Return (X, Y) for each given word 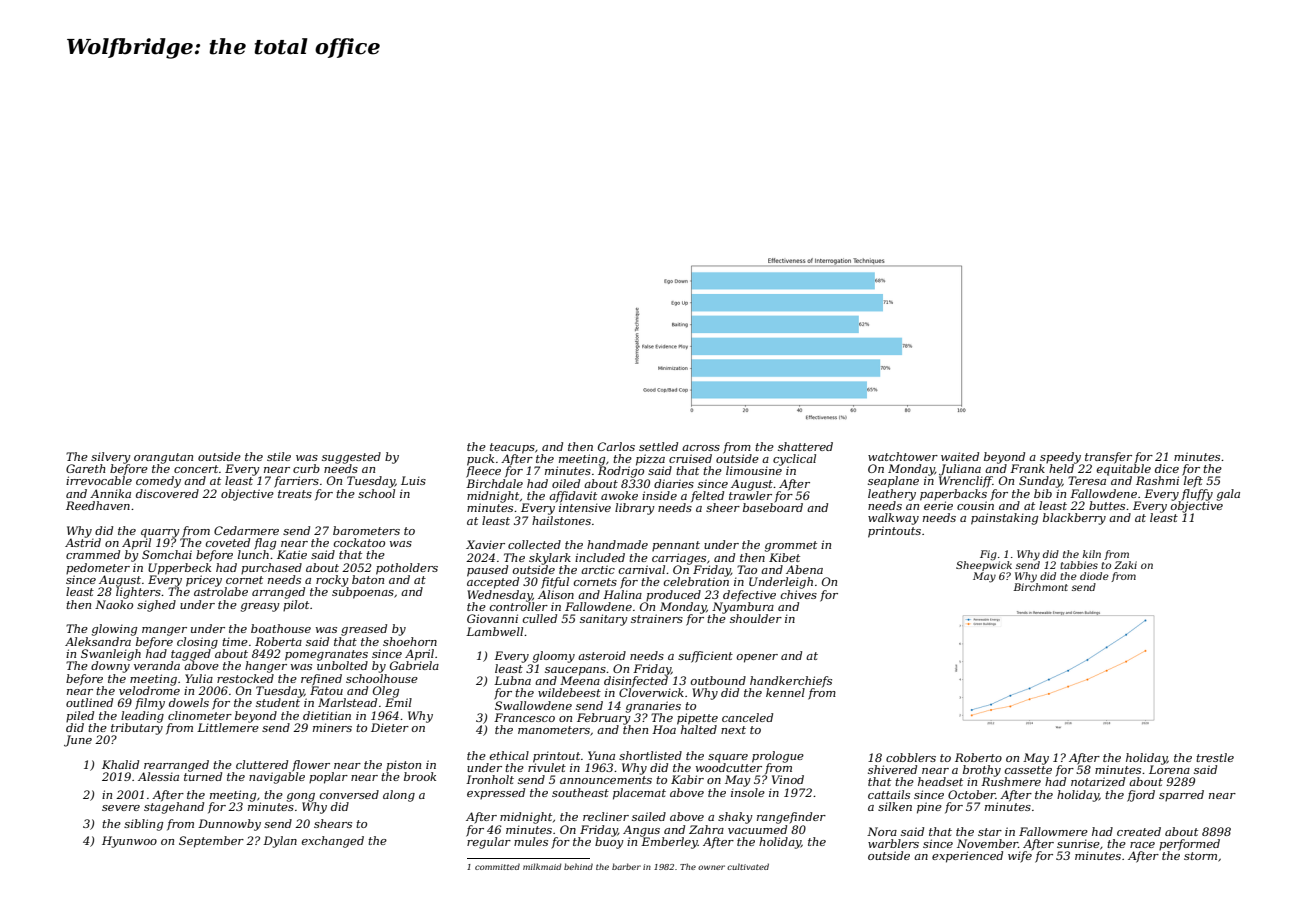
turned (203, 776)
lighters (138, 593)
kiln (1092, 554)
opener (757, 658)
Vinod (788, 779)
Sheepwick (984, 566)
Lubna (512, 680)
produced (673, 595)
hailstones (561, 520)
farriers (296, 482)
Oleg (386, 692)
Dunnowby (229, 825)
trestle (1215, 757)
